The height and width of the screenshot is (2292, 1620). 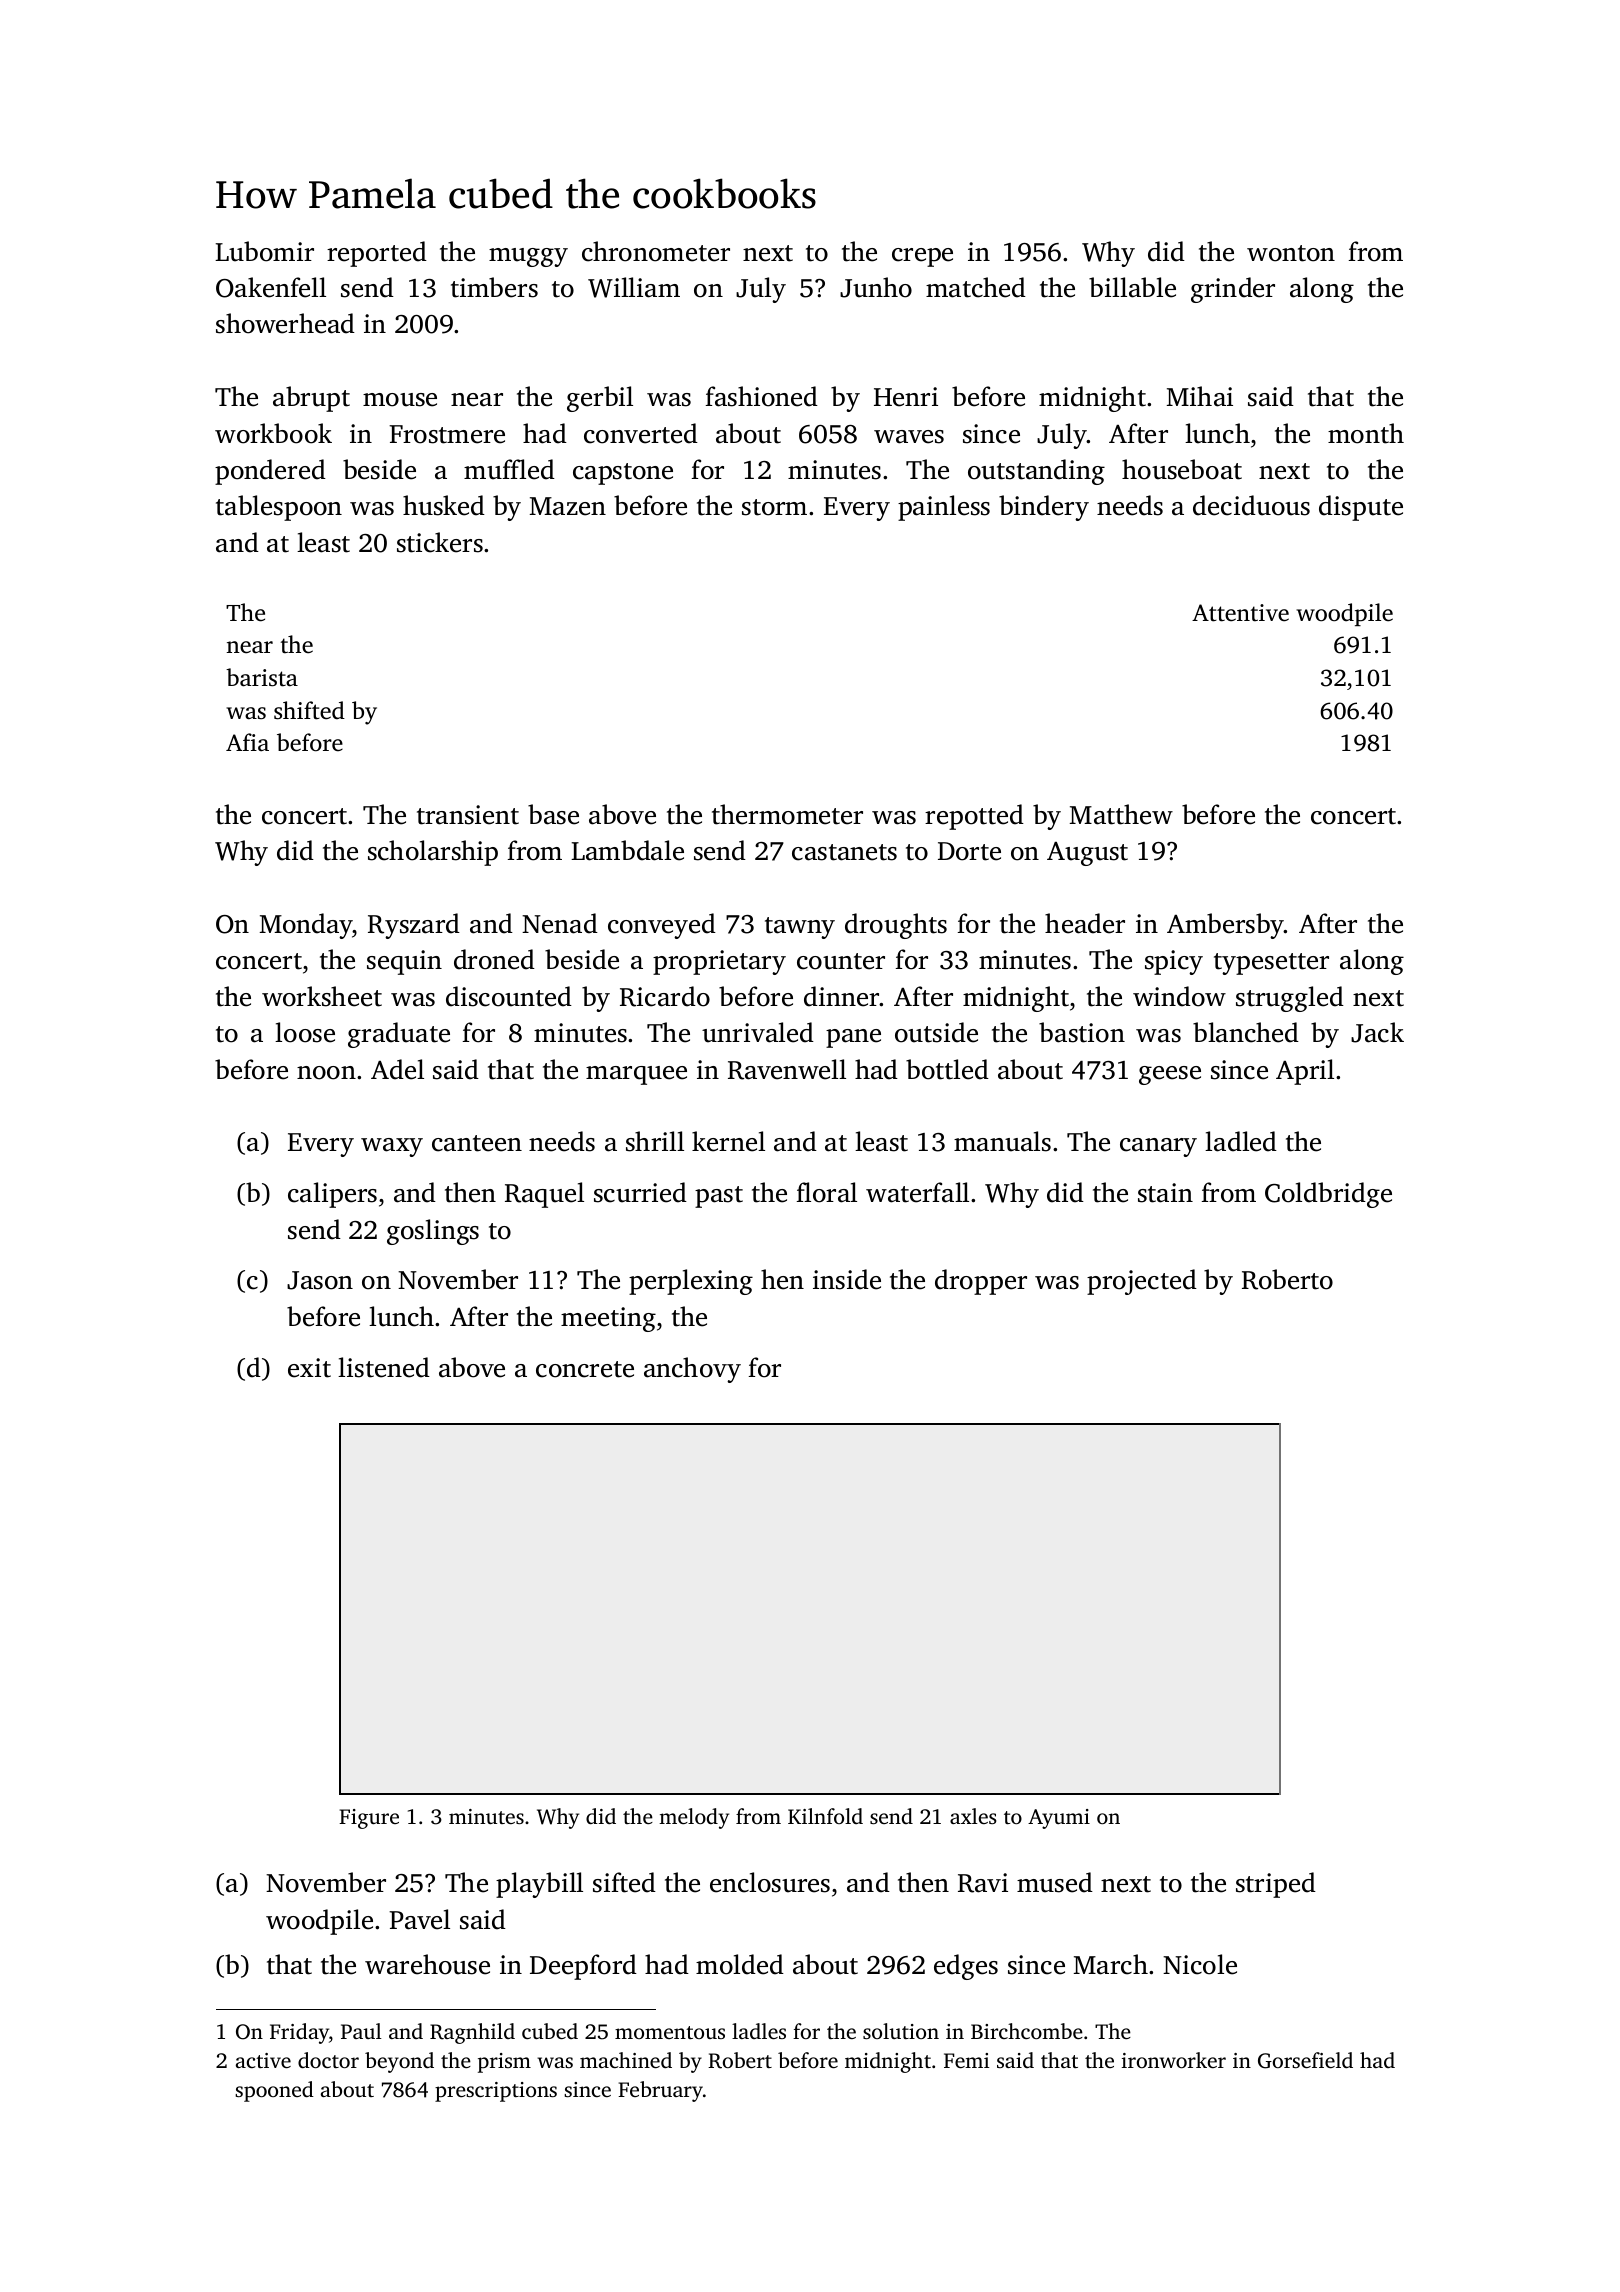 I want to click on abrupt, so click(x=311, y=399).
